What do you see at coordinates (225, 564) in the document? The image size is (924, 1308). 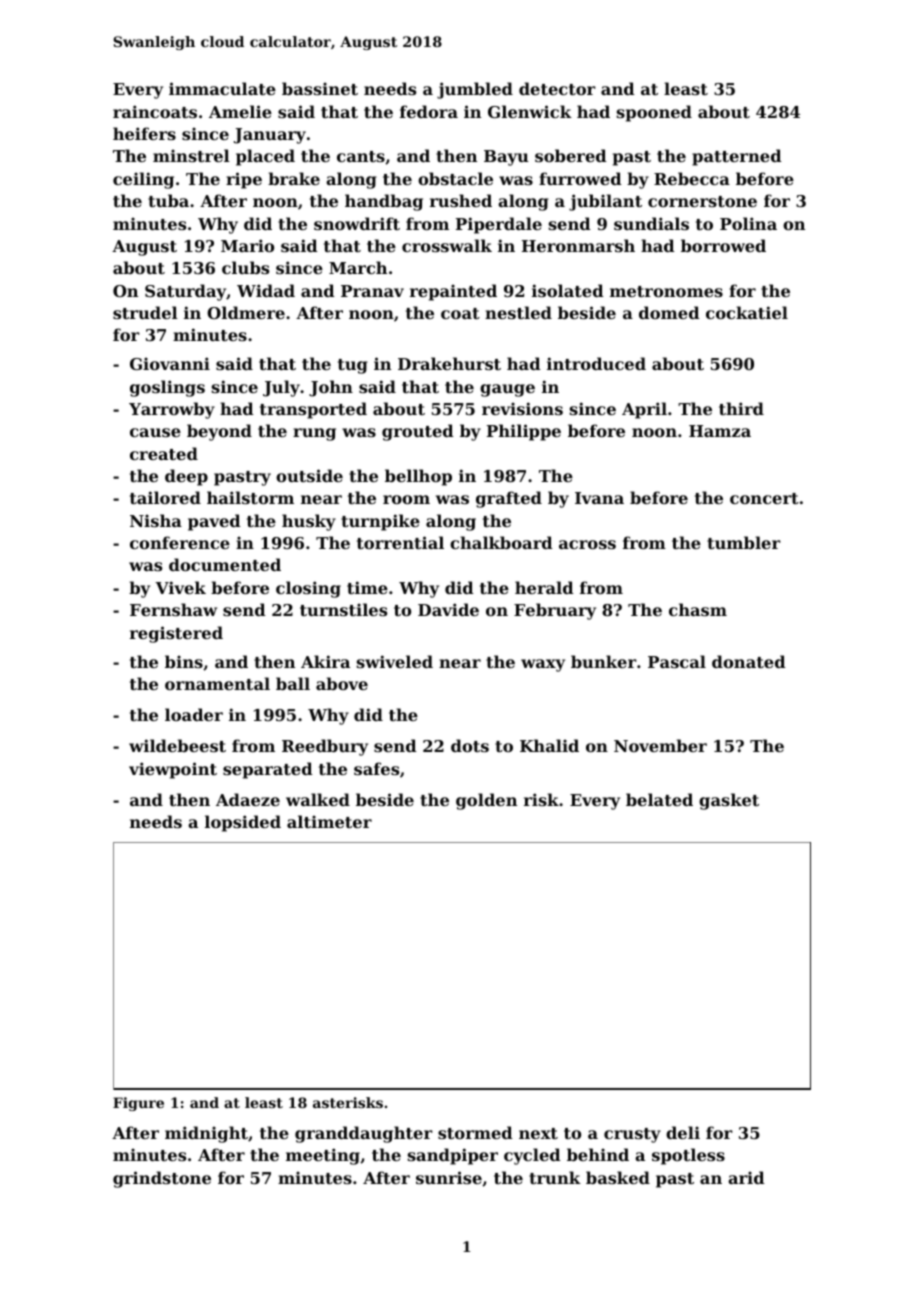 I see `documented` at bounding box center [225, 564].
